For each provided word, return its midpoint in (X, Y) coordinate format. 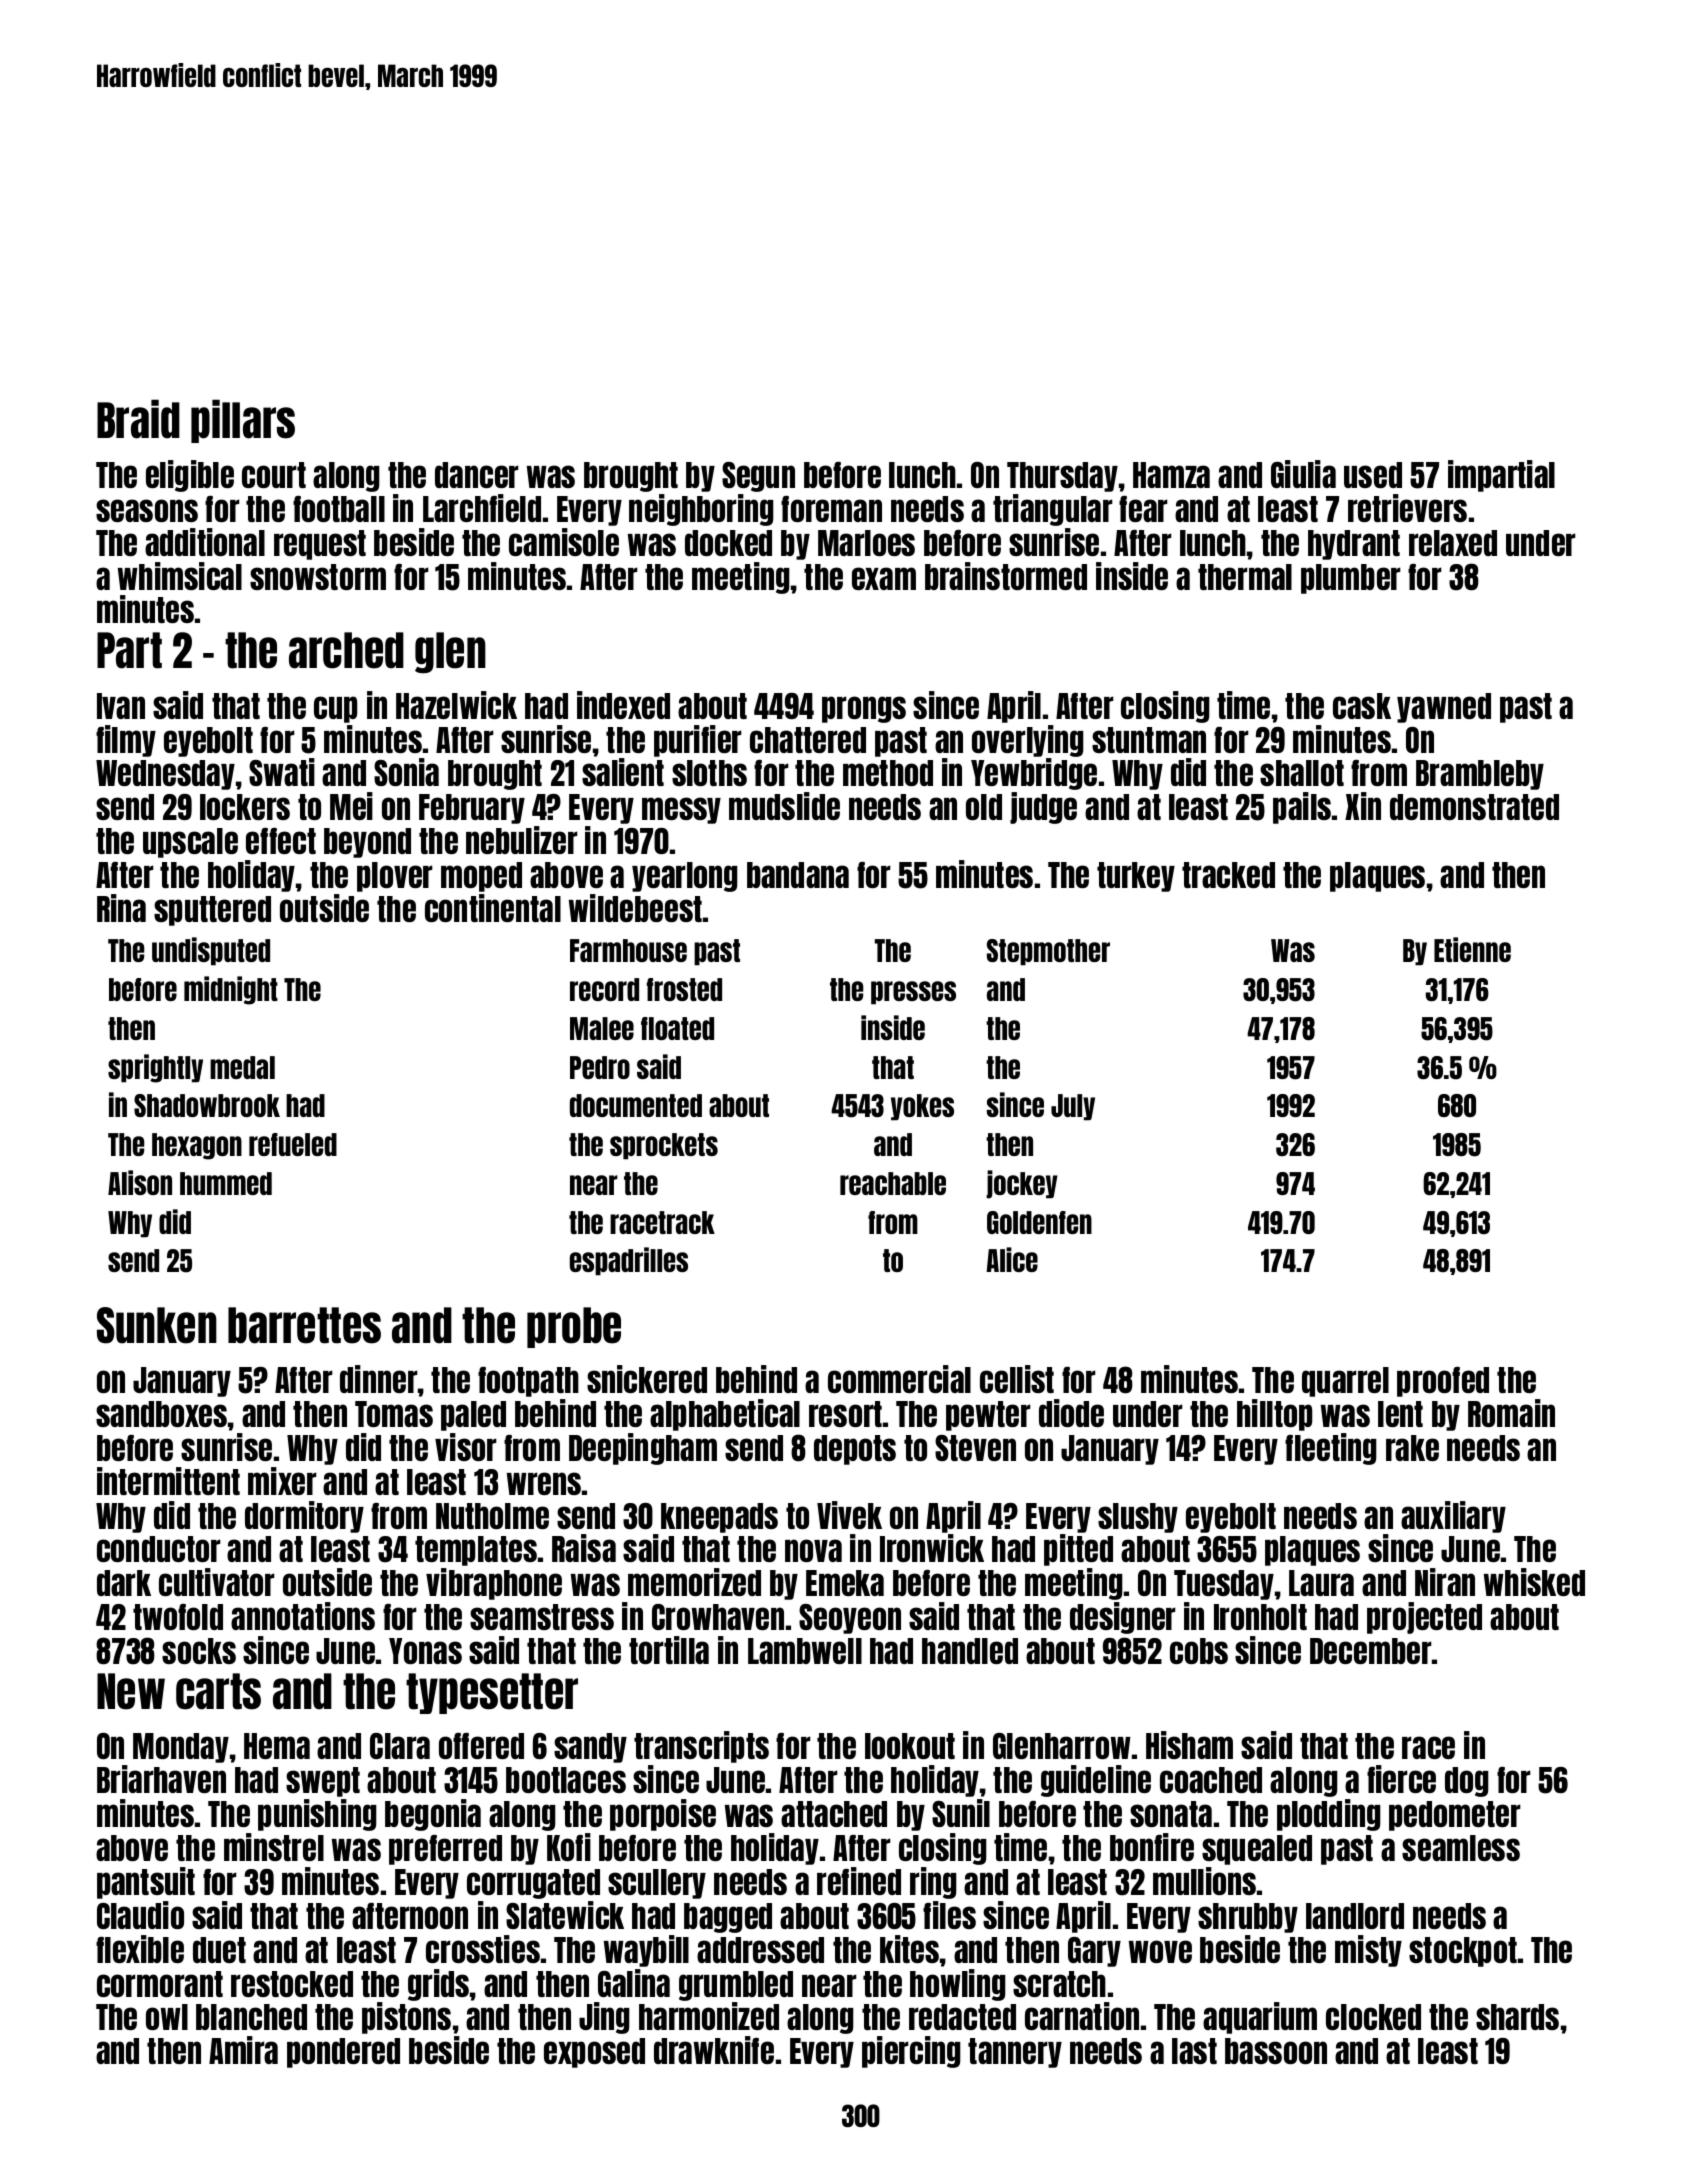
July (1073, 1107)
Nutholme (492, 1516)
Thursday (1062, 477)
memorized (694, 1582)
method (888, 773)
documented (636, 1105)
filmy (126, 741)
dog (1467, 1782)
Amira (243, 2050)
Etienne (1472, 949)
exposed (594, 2053)
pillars (243, 421)
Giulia (1303, 474)
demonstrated (1474, 807)
